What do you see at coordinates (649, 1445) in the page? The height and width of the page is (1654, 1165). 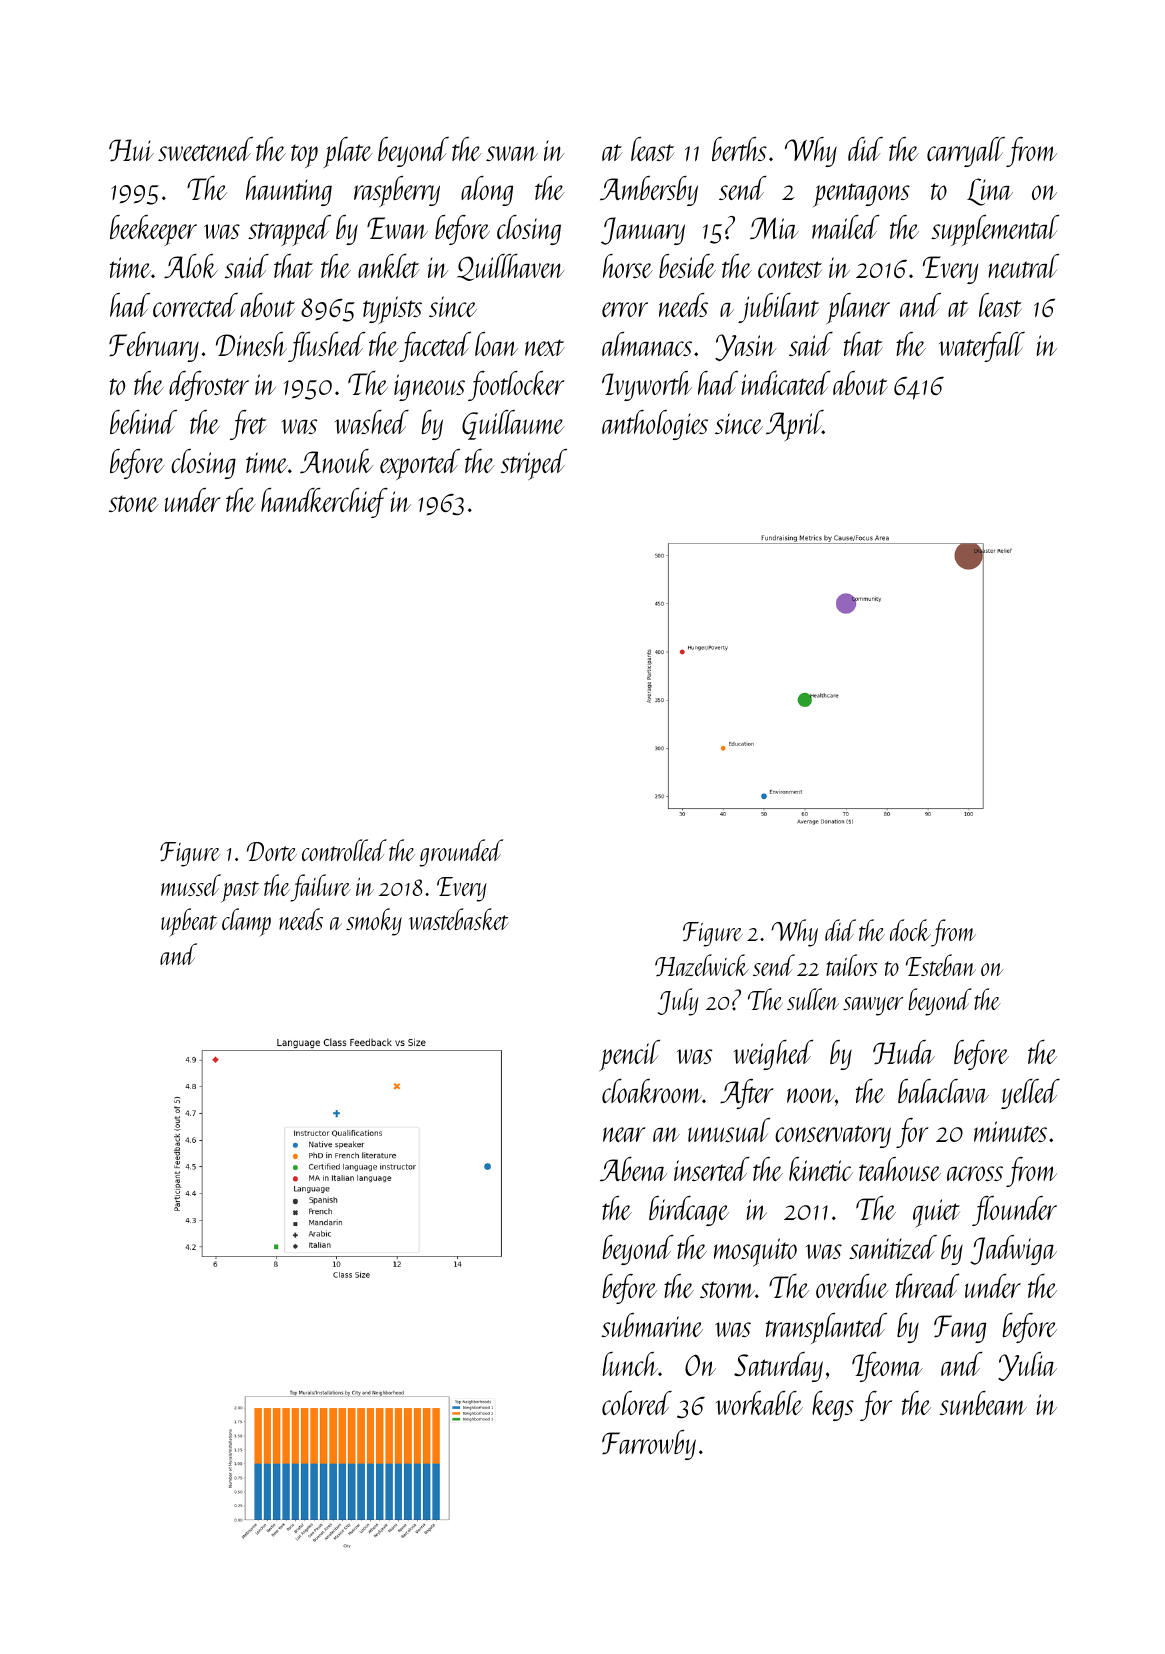 I see `Farrowby` at bounding box center [649, 1445].
